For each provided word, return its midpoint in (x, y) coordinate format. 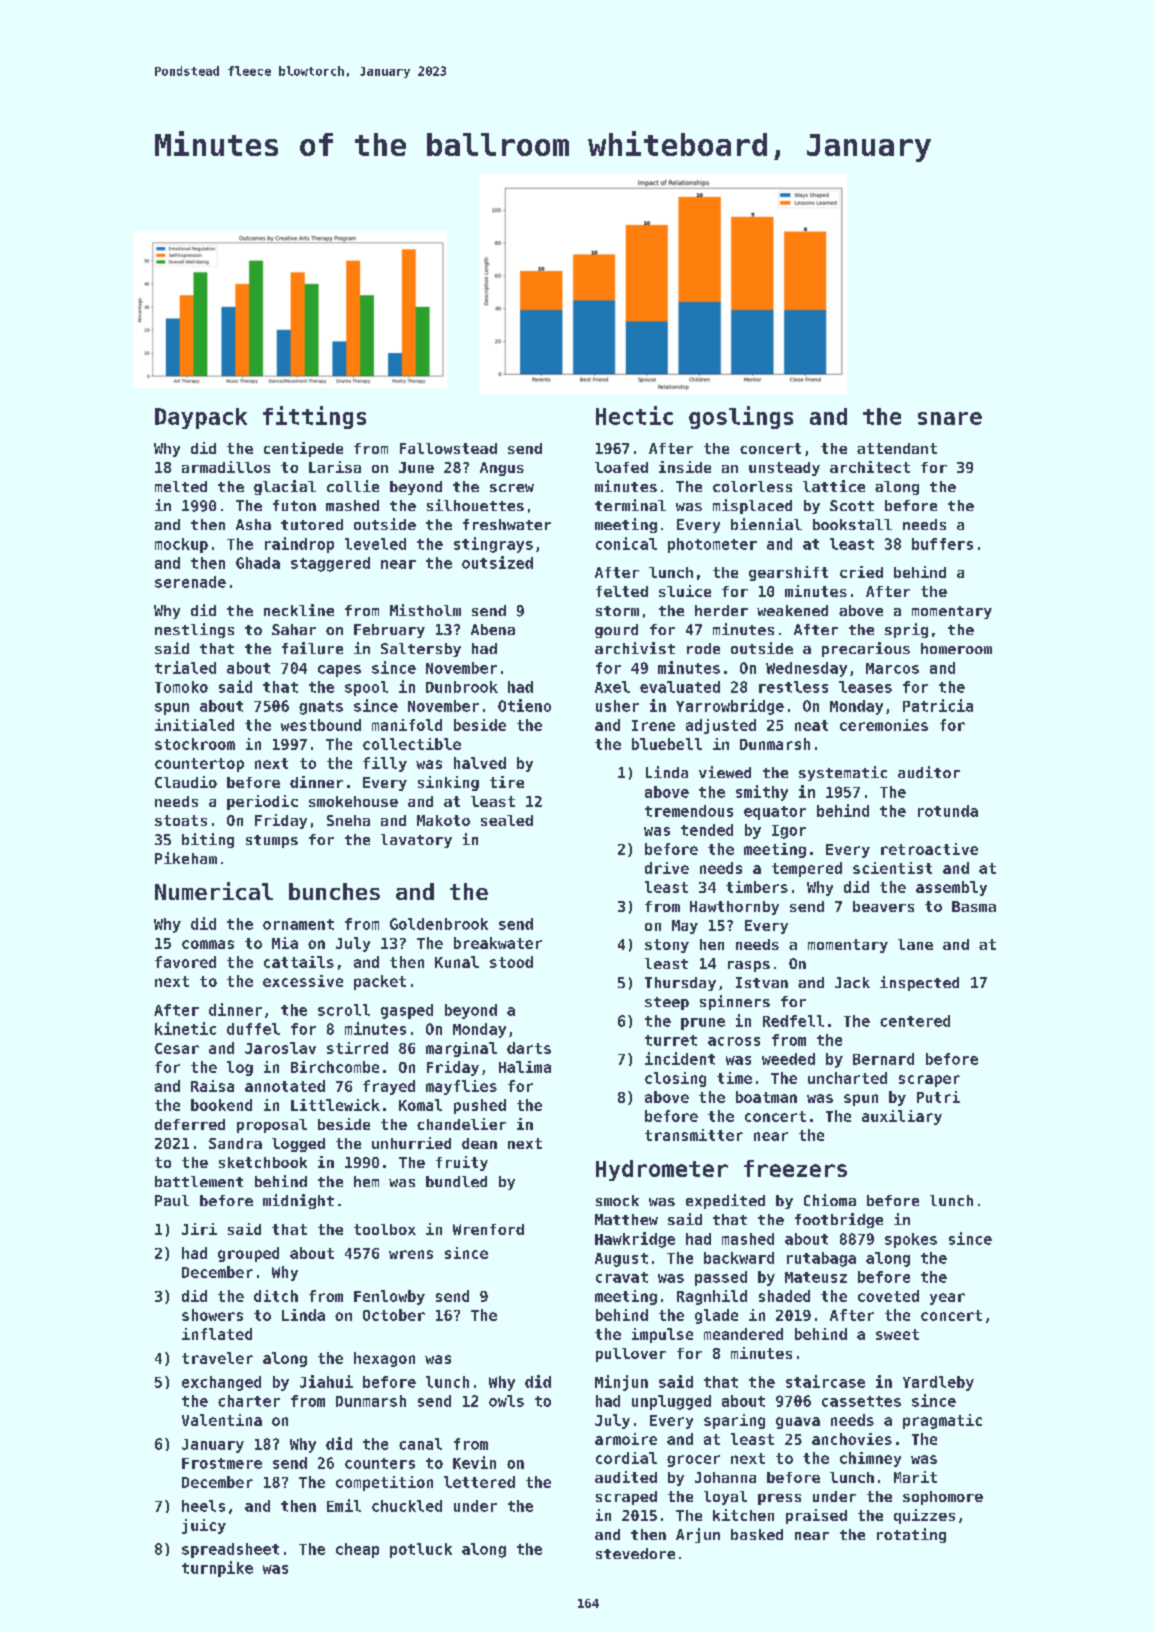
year (947, 1299)
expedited (725, 1201)
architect (870, 467)
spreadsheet (230, 1550)
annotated (285, 1086)
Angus (502, 469)
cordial (626, 1458)
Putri (938, 1097)
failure (312, 648)
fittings (314, 417)
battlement (199, 1181)
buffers (942, 544)
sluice (685, 591)
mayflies (461, 1087)
